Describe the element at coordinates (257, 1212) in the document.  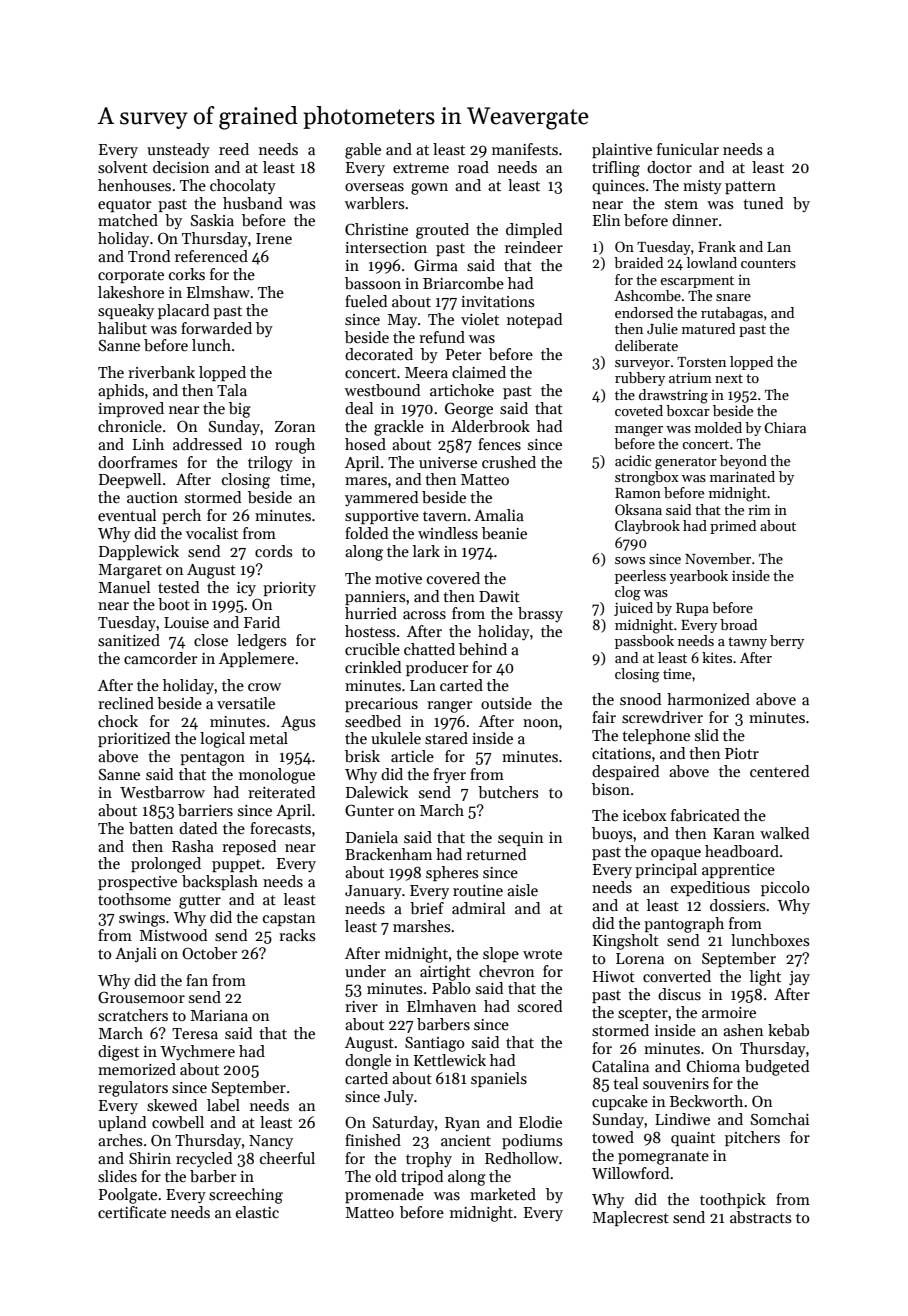
I see `elastic` at that location.
